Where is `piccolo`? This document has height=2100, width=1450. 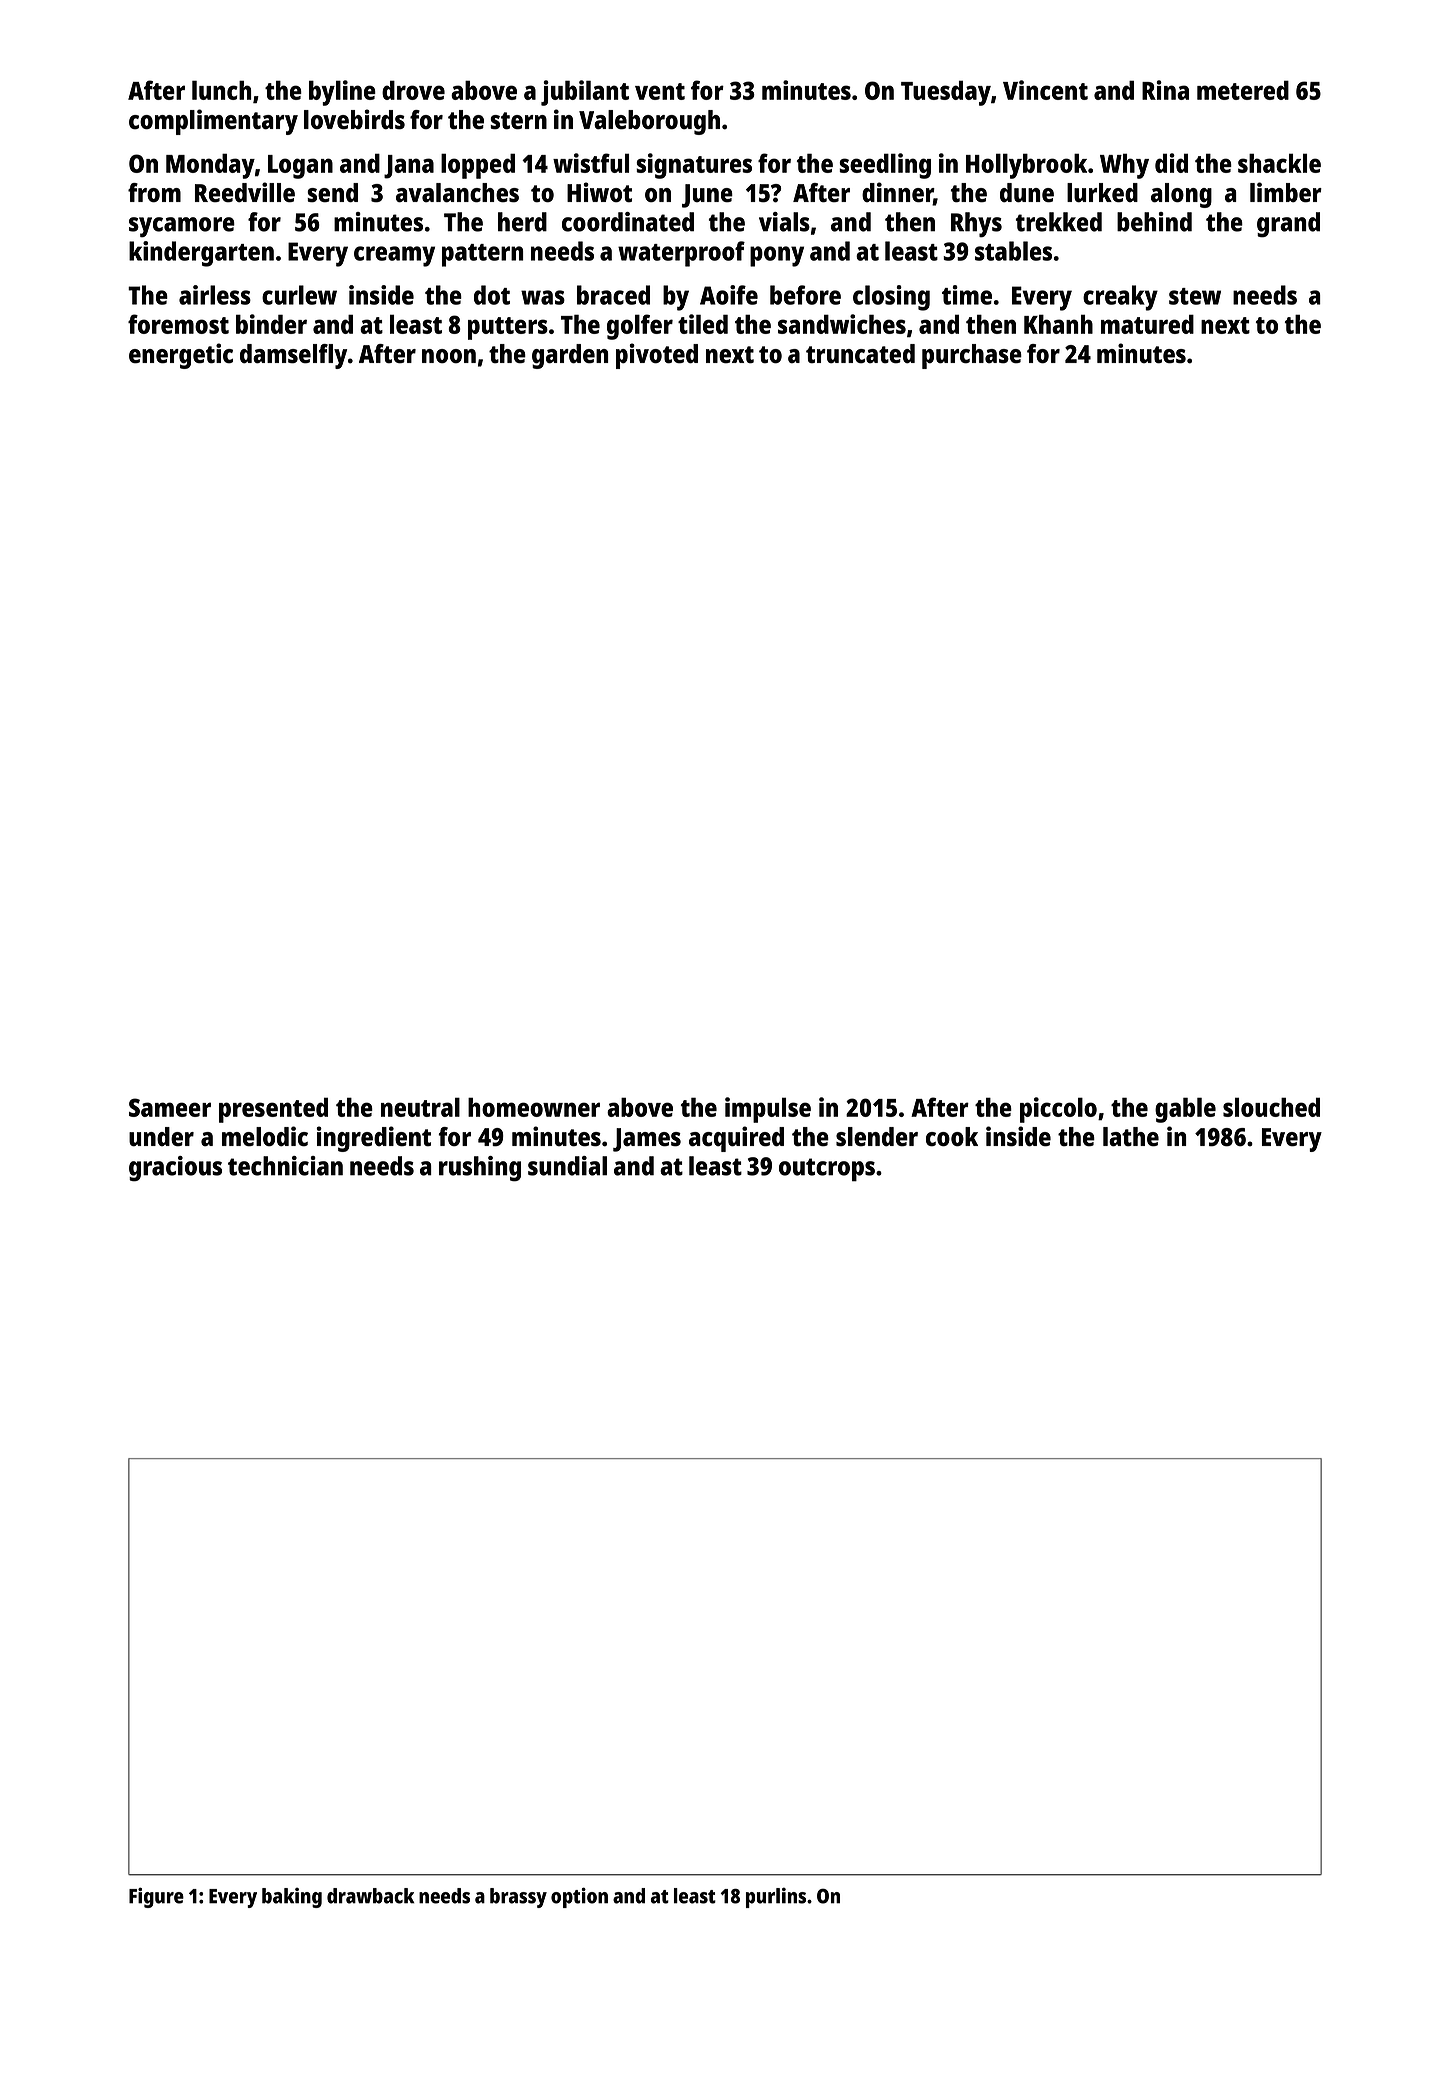
piccolo is located at coordinates (1058, 1110).
